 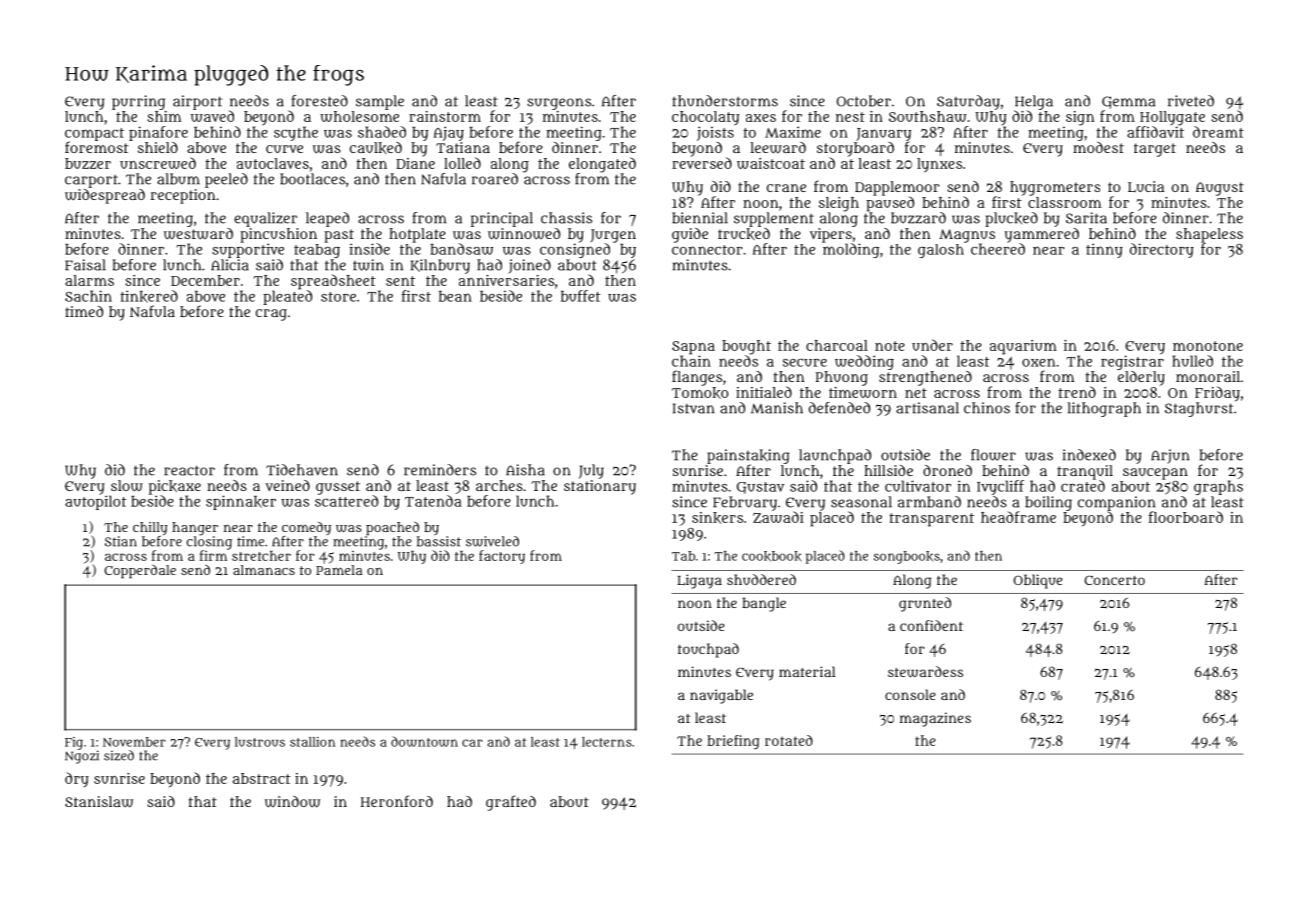 I want to click on Sachin, so click(x=88, y=296).
